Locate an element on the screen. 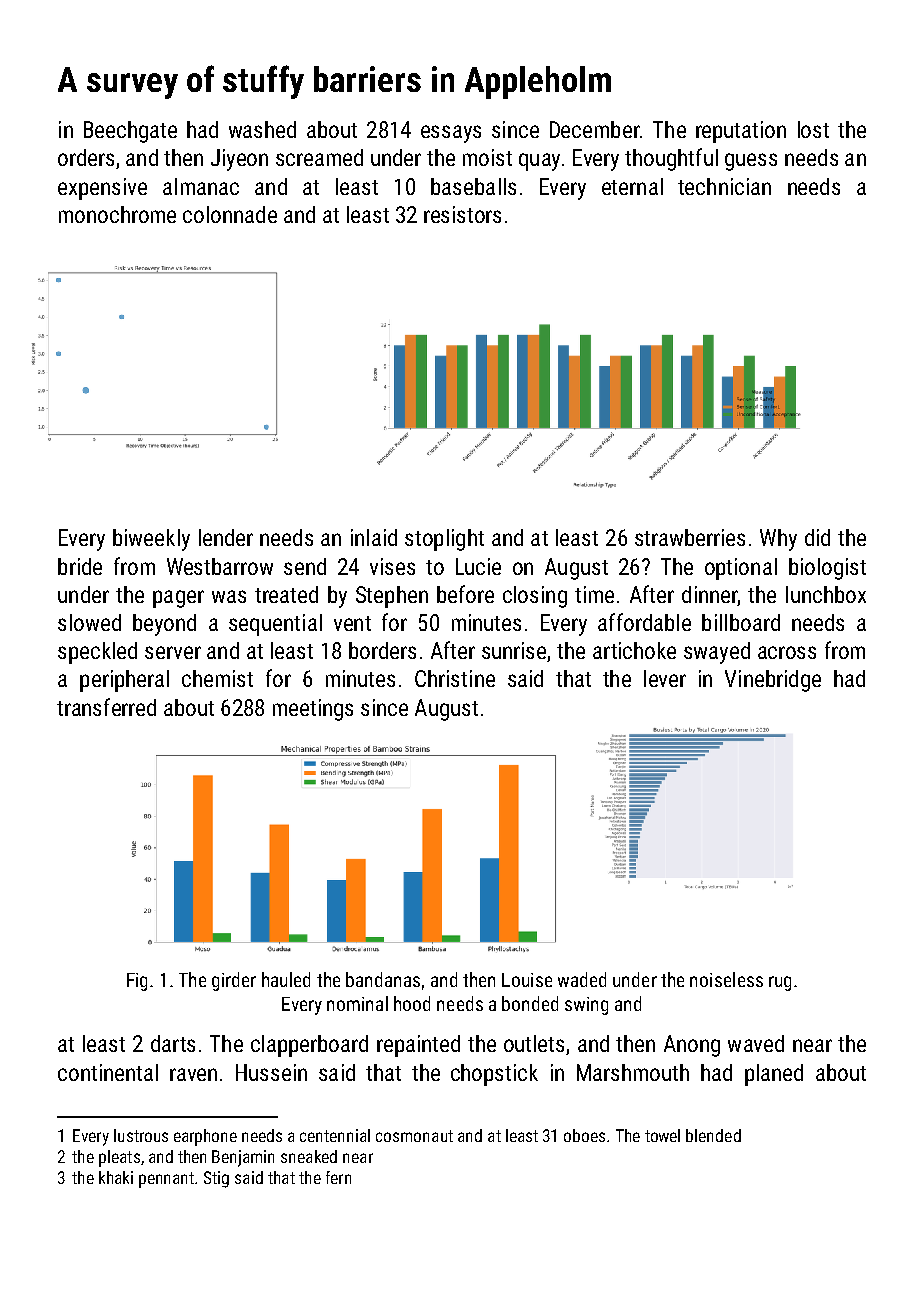  sunrise is located at coordinates (514, 650).
